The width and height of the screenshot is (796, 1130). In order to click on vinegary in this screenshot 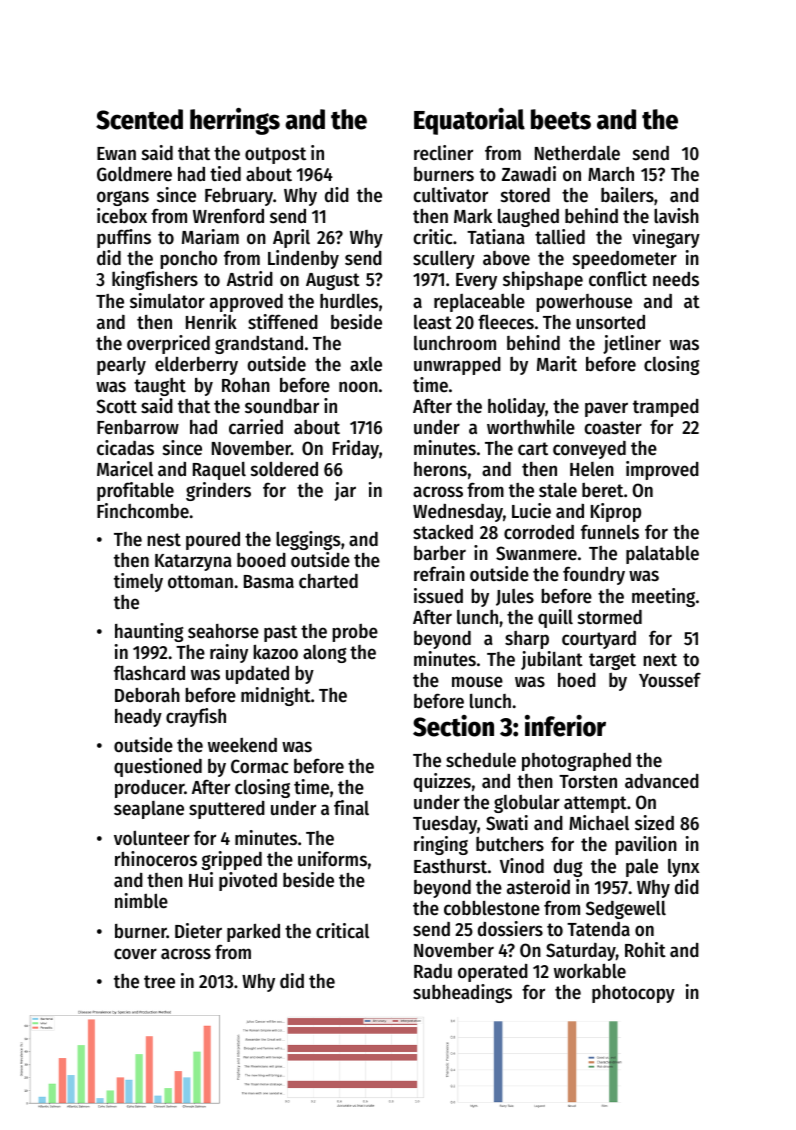, I will do `click(666, 238)`.
